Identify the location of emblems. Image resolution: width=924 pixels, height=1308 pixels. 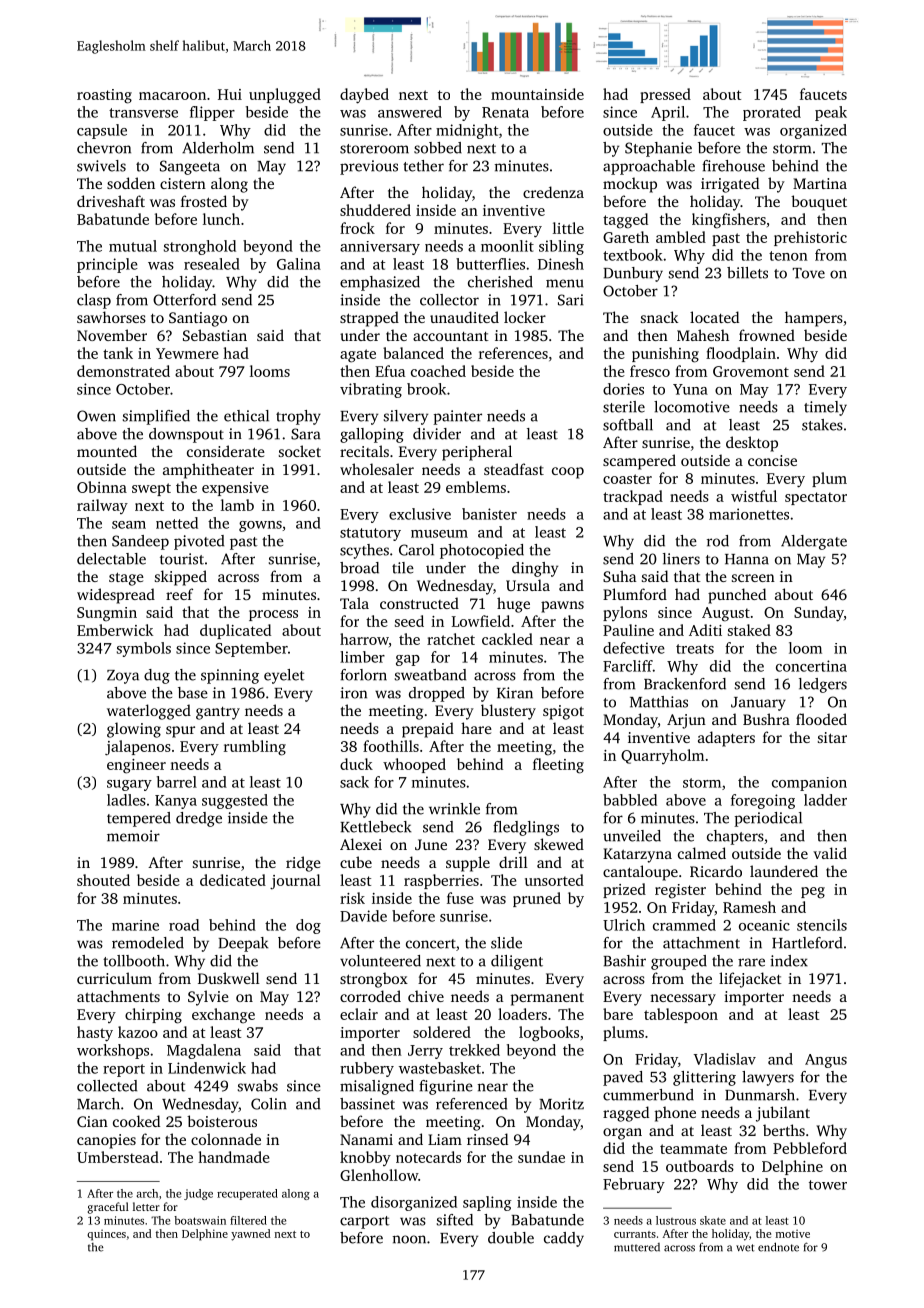
(476, 487).
